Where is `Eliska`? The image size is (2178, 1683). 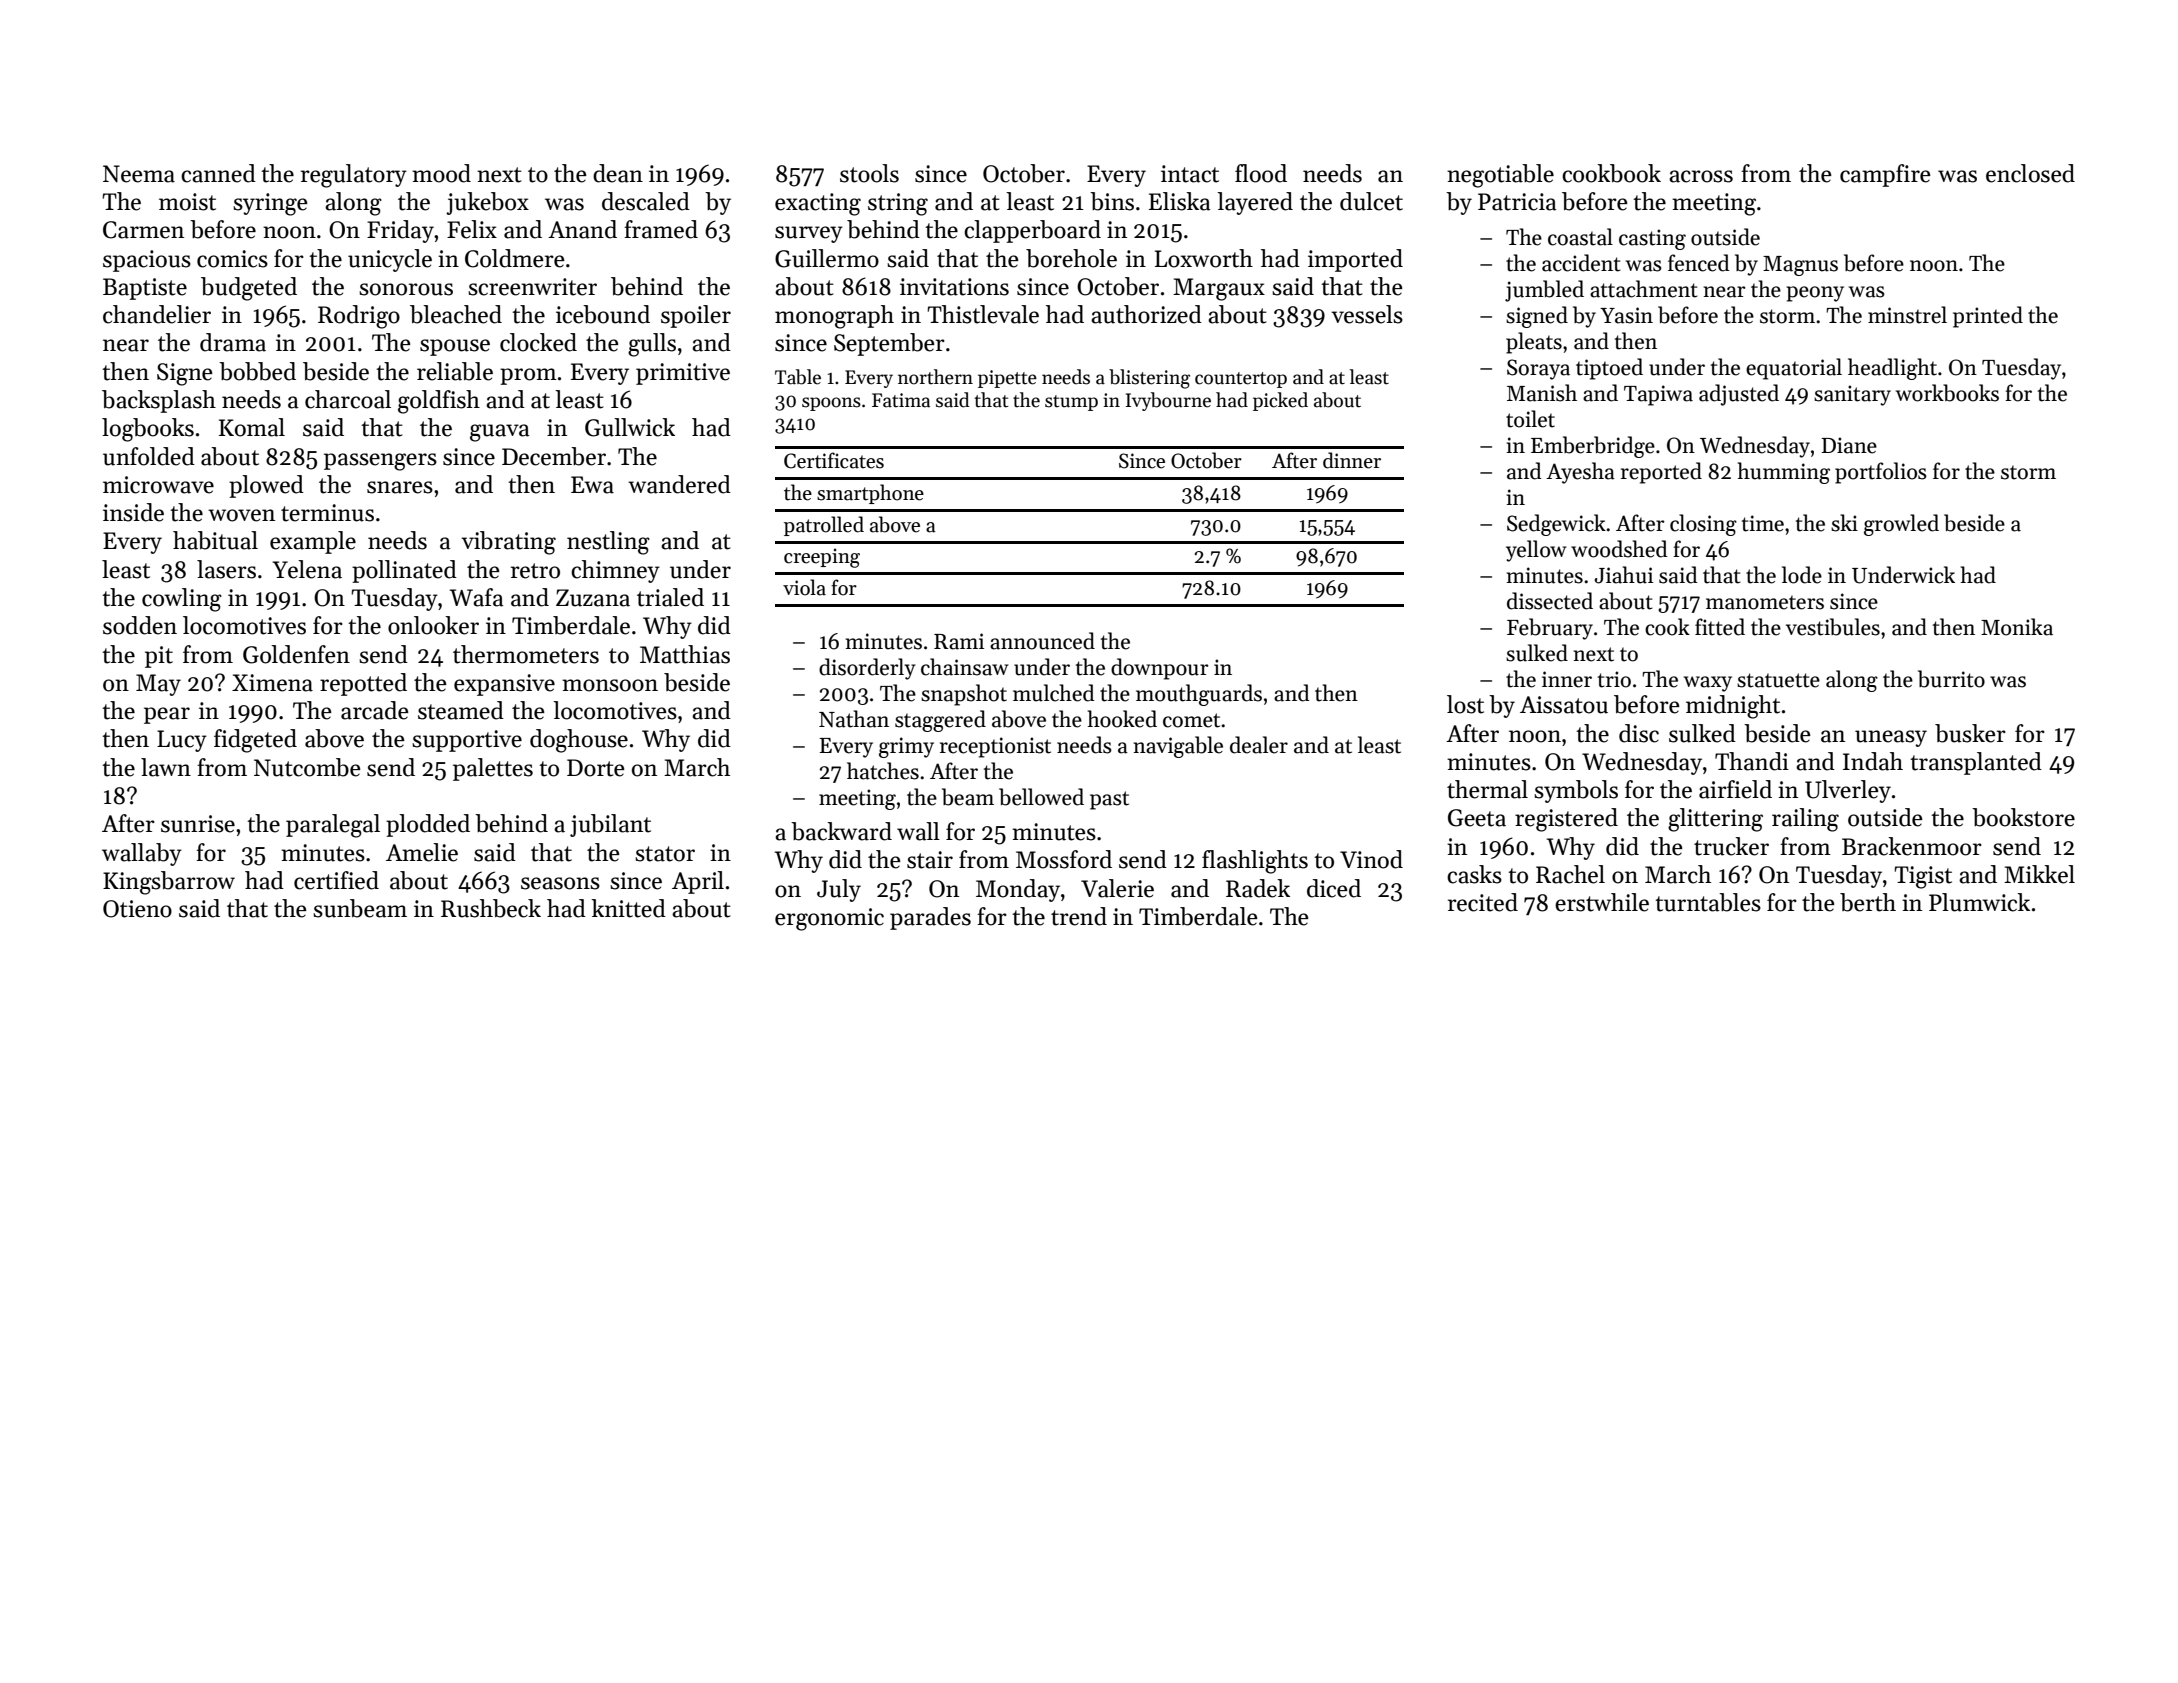 Eliska is located at coordinates (1180, 201).
